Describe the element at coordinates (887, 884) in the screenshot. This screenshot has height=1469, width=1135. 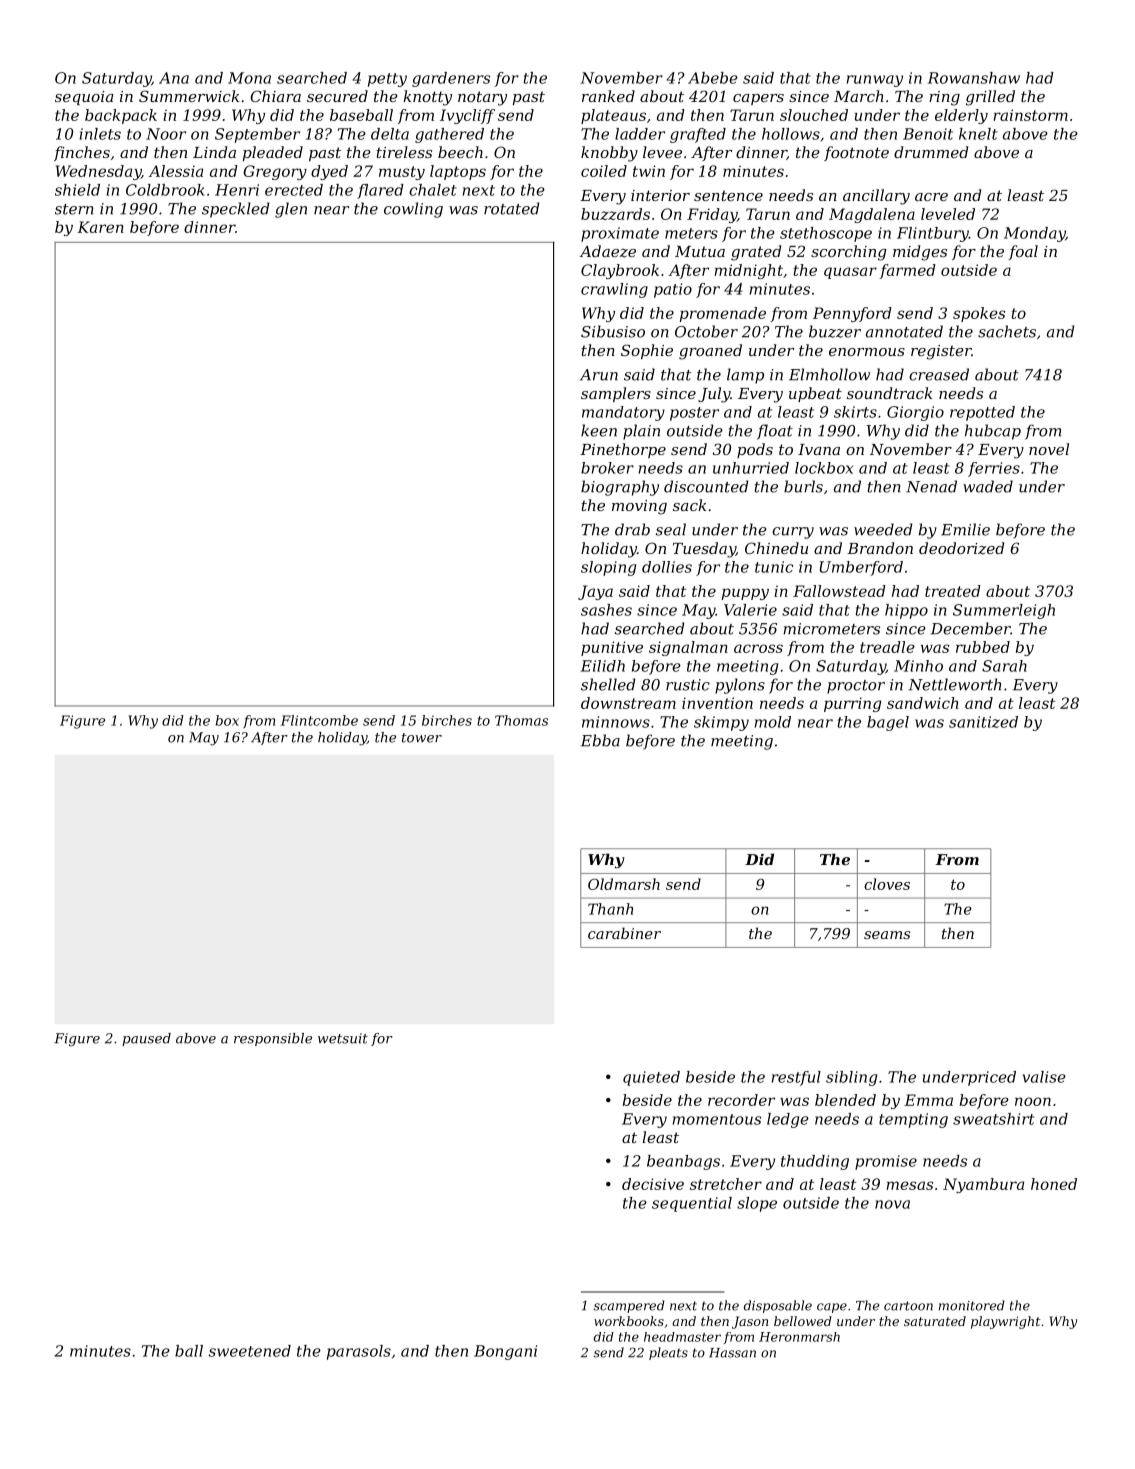
I see `cloves` at that location.
